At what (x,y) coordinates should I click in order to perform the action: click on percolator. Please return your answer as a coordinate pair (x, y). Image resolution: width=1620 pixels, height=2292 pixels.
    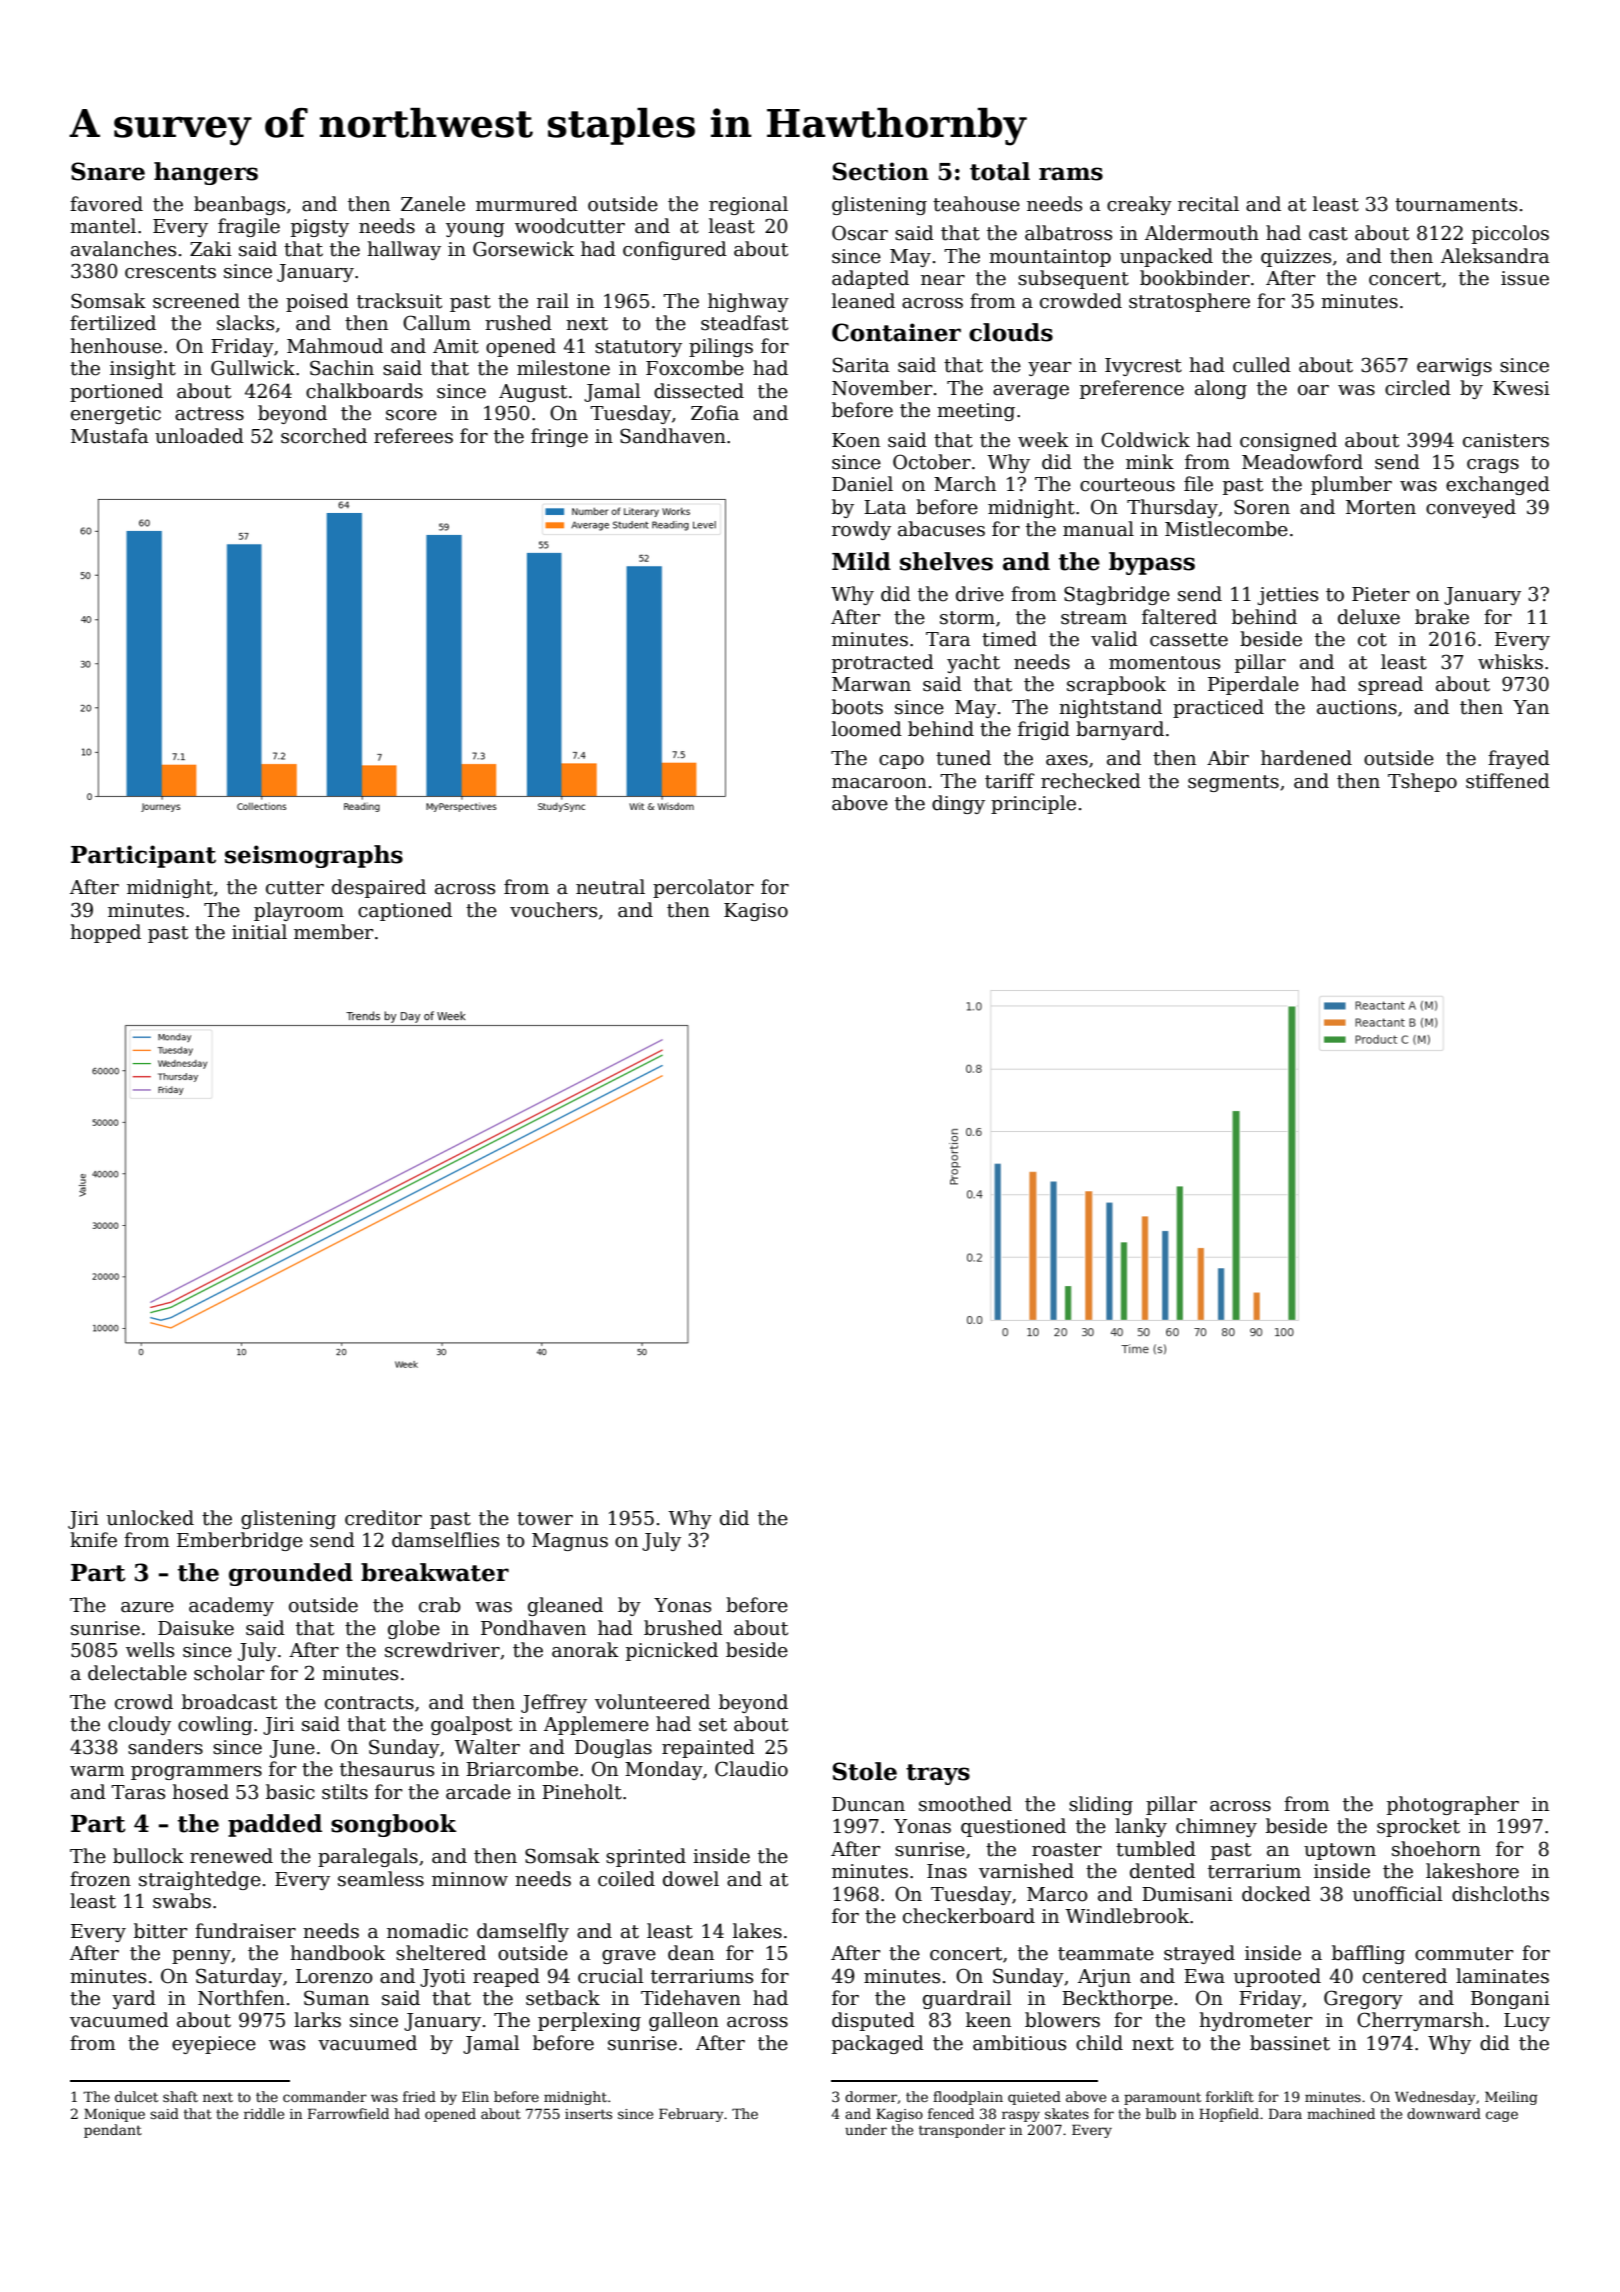
    Looking at the image, I should click on (703, 888).
